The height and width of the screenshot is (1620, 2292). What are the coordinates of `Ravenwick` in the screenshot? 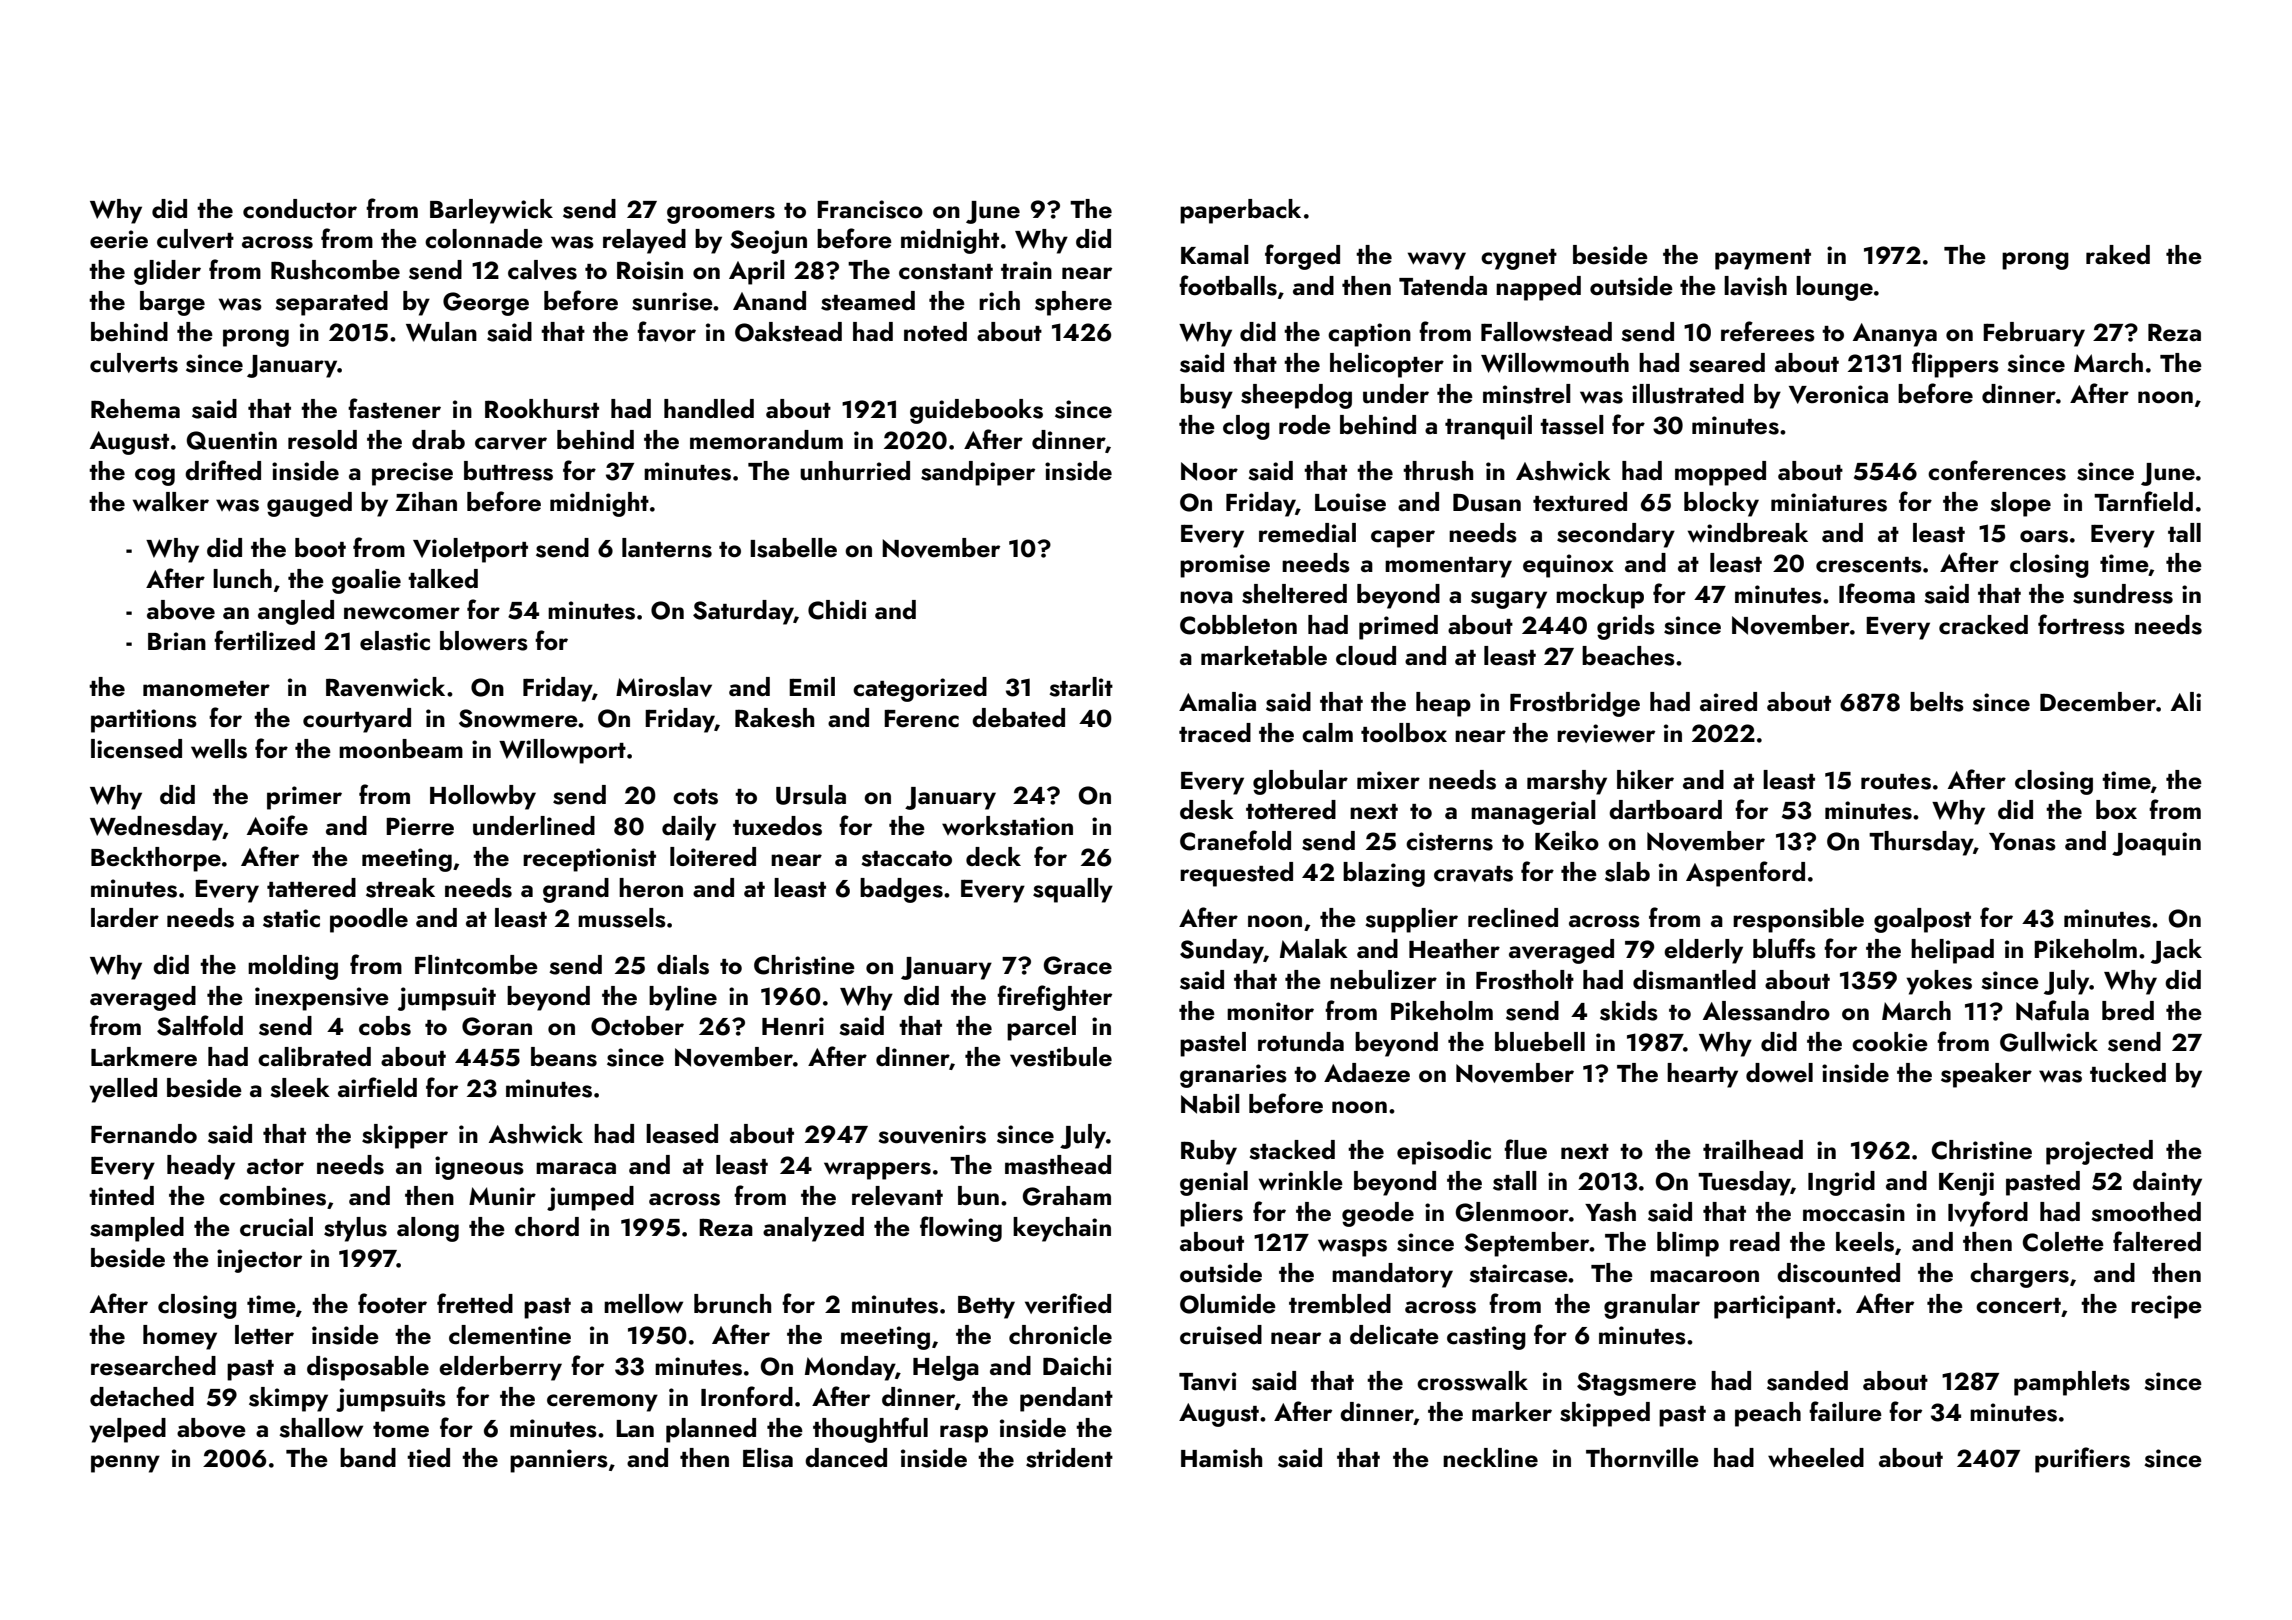 It's located at (385, 687).
